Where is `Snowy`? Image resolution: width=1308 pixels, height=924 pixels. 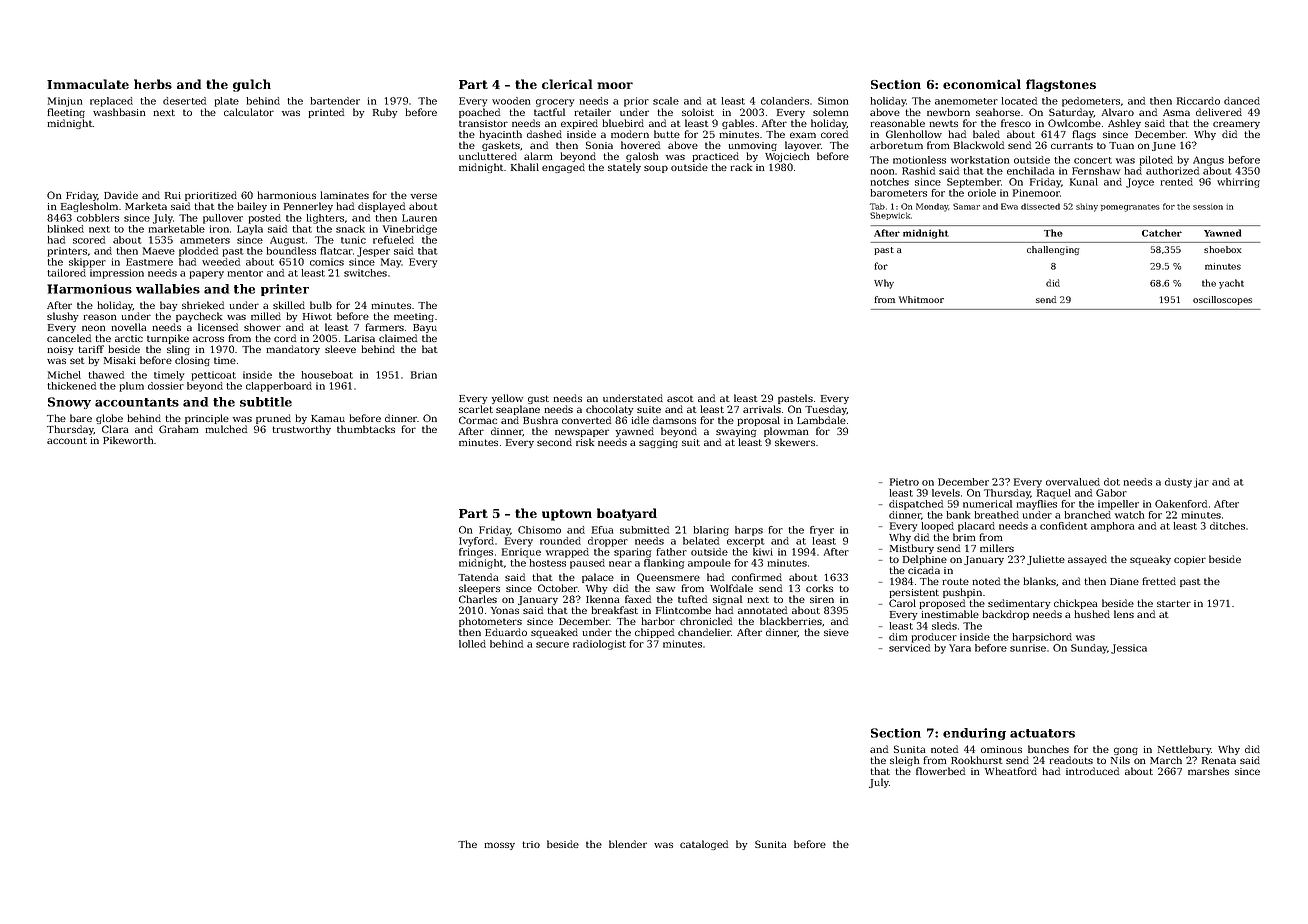 Snowy is located at coordinates (69, 403).
